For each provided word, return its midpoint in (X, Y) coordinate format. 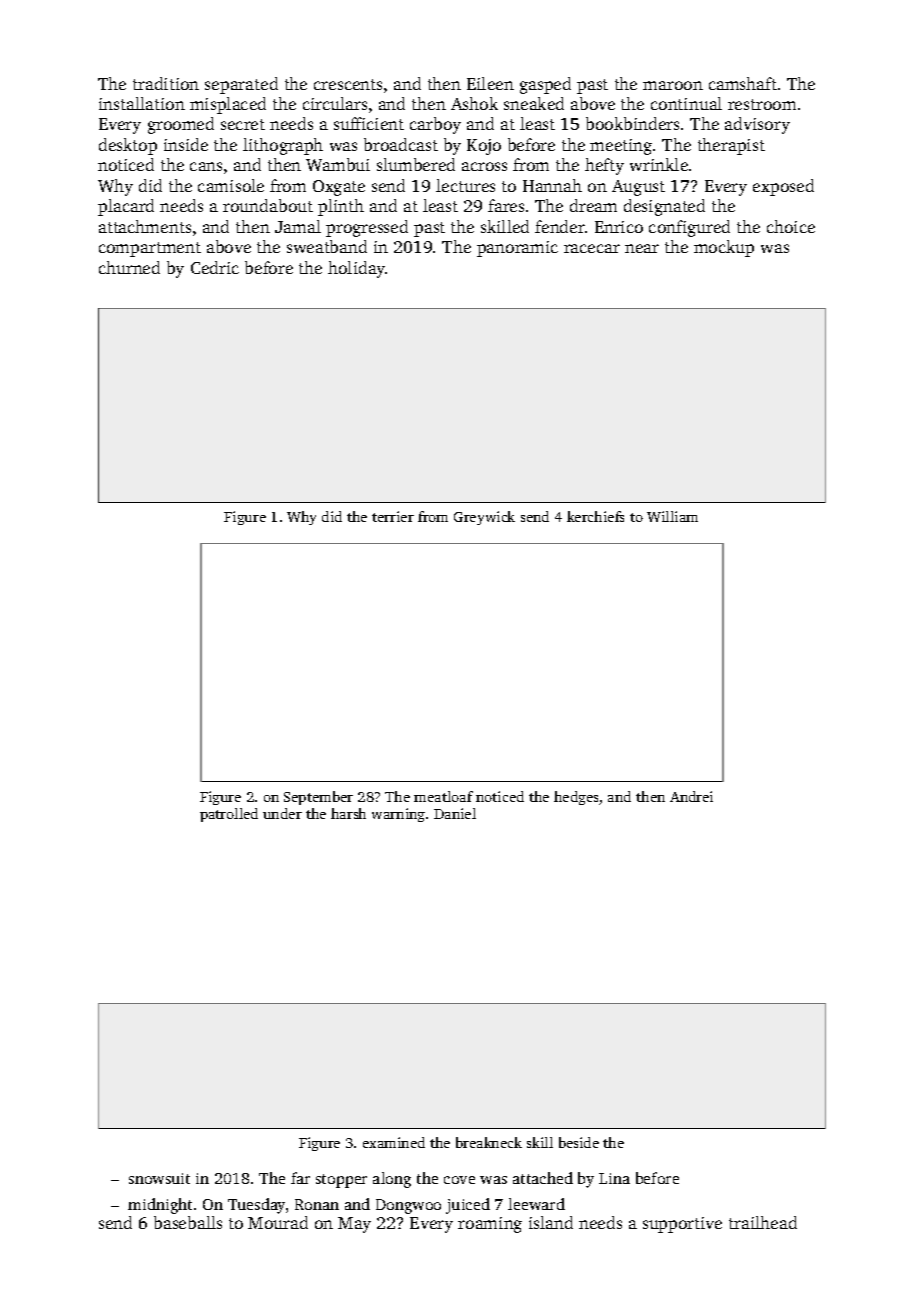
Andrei (691, 796)
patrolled (229, 815)
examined (394, 1142)
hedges (576, 798)
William (672, 516)
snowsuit (159, 1178)
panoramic (517, 249)
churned (129, 267)
